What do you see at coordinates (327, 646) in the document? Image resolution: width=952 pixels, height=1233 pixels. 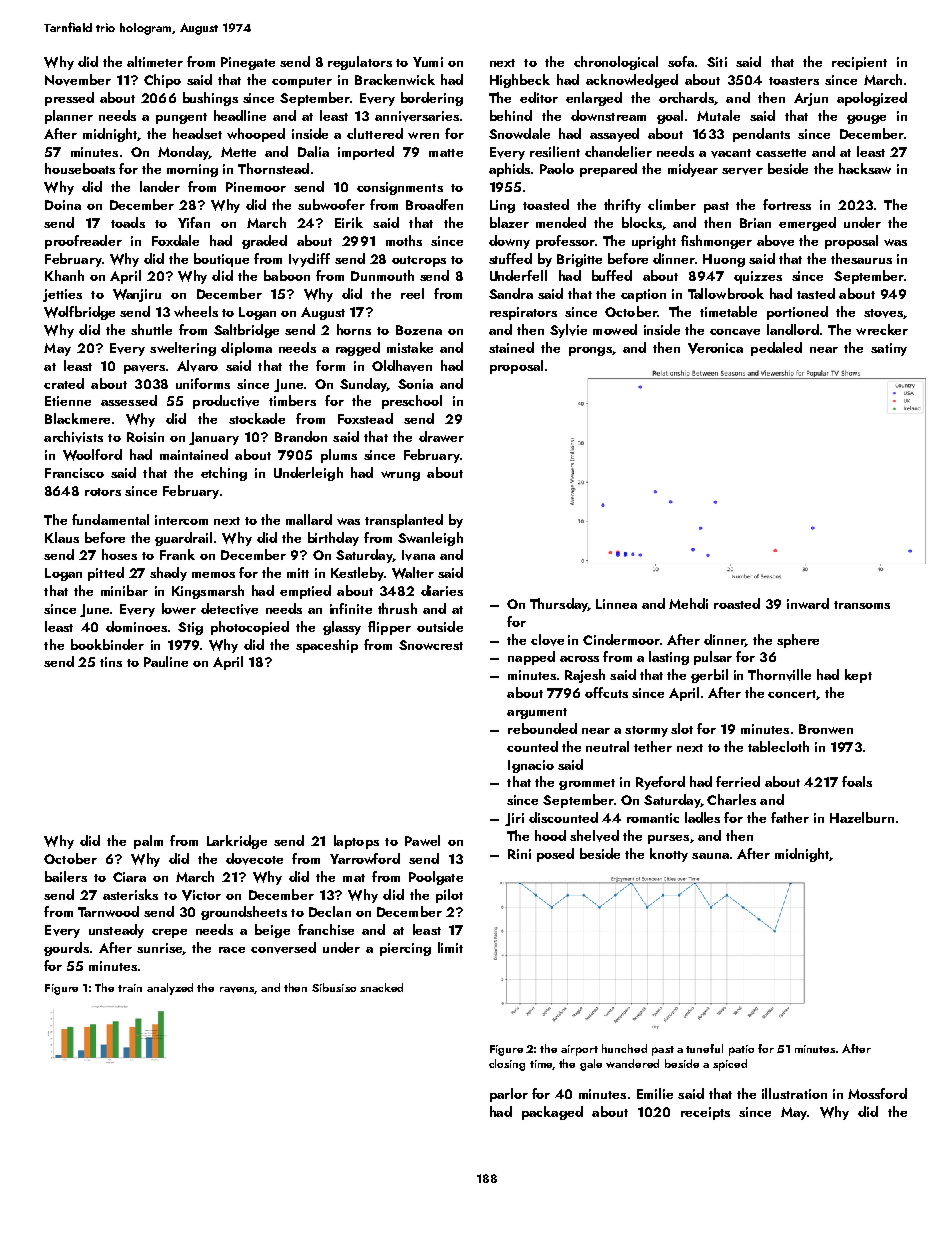 I see `spaceship` at bounding box center [327, 646].
